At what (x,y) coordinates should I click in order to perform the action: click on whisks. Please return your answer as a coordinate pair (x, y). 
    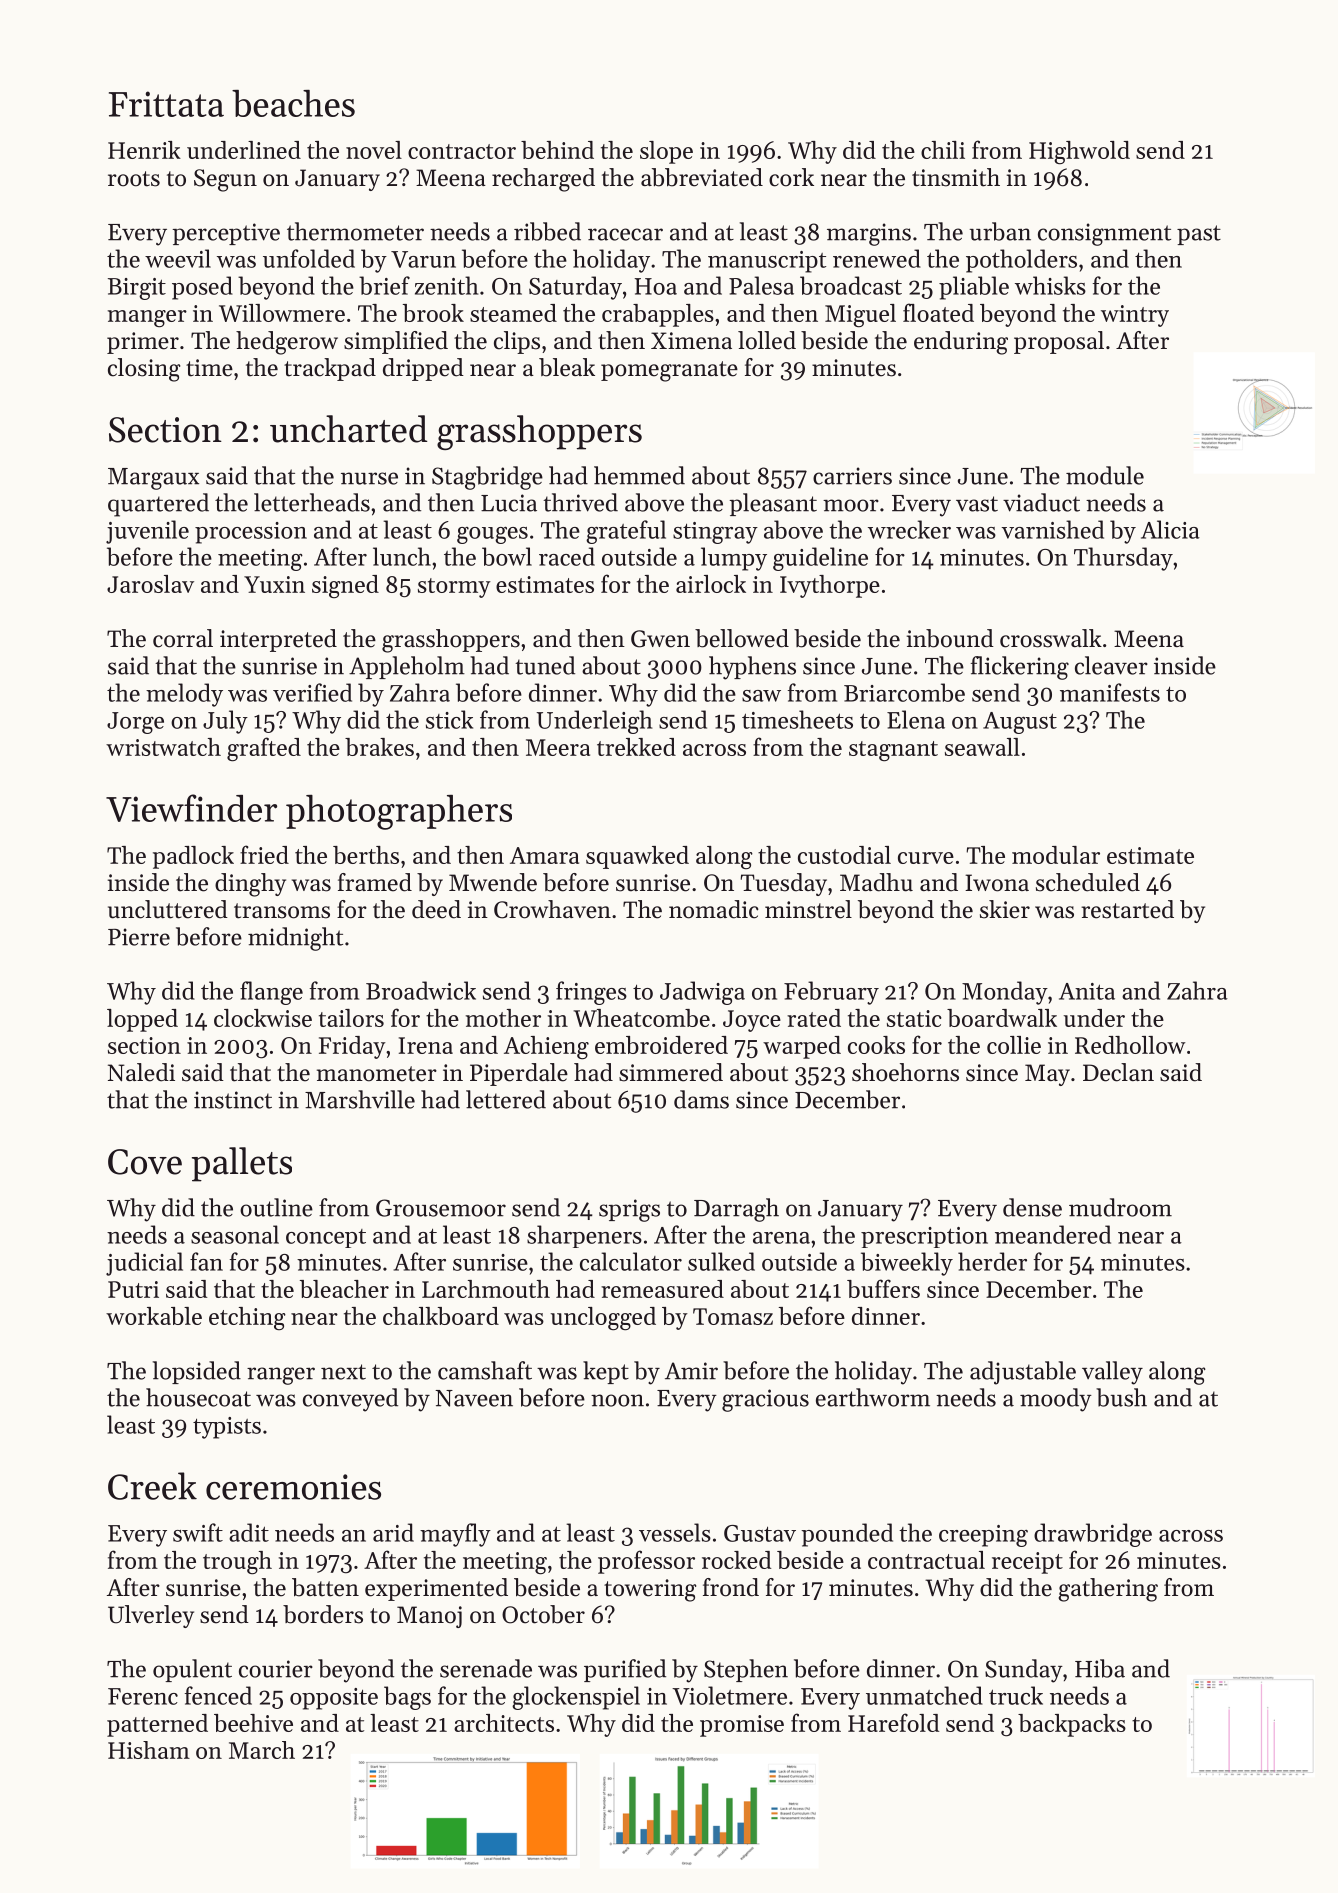
    Looking at the image, I should click on (1050, 285).
